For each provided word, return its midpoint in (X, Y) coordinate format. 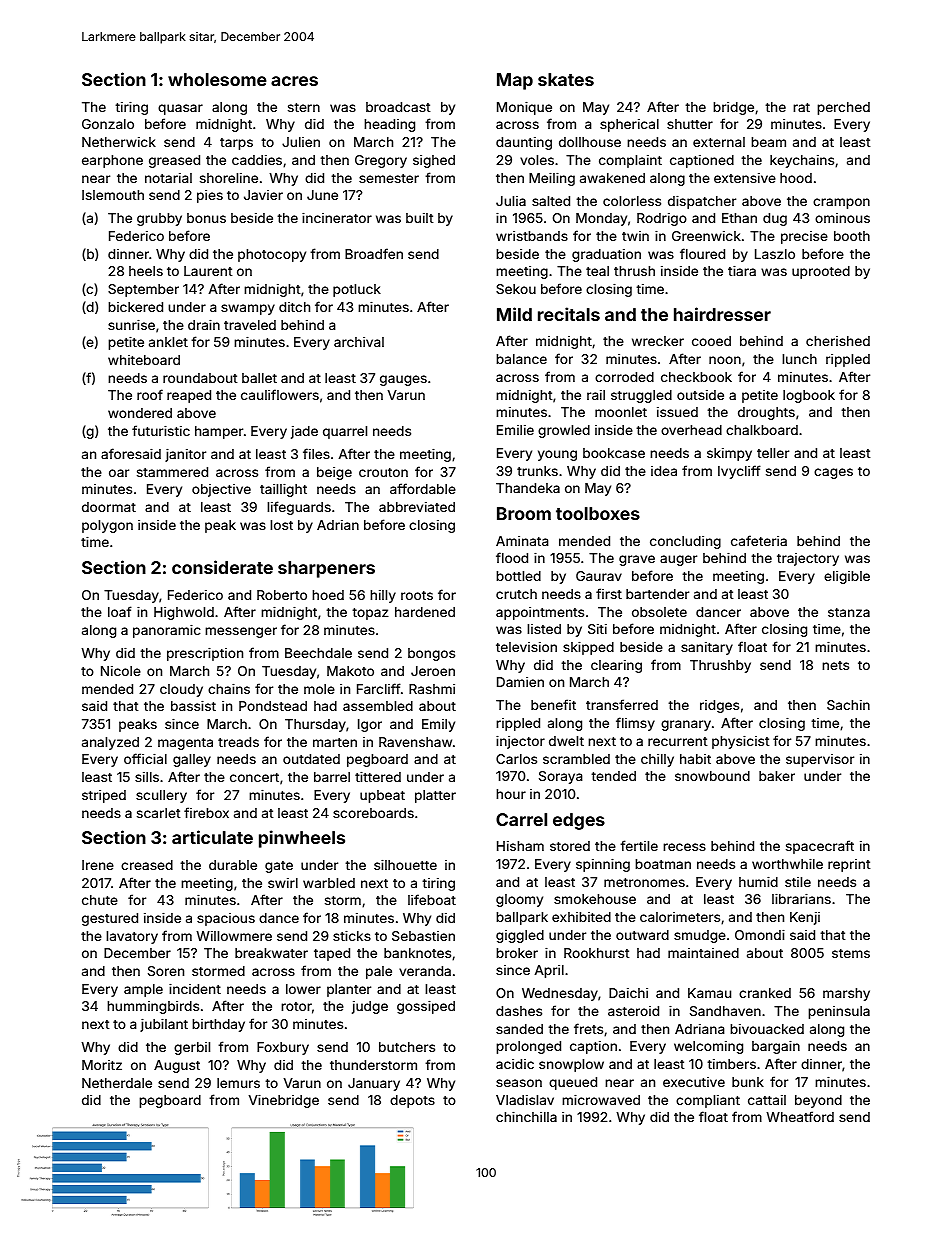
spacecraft (820, 847)
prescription (205, 654)
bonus (206, 218)
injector (520, 742)
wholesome (217, 79)
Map (515, 81)
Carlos (516, 759)
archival (359, 342)
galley (192, 760)
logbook (809, 396)
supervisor (820, 760)
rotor (296, 1006)
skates (566, 79)
